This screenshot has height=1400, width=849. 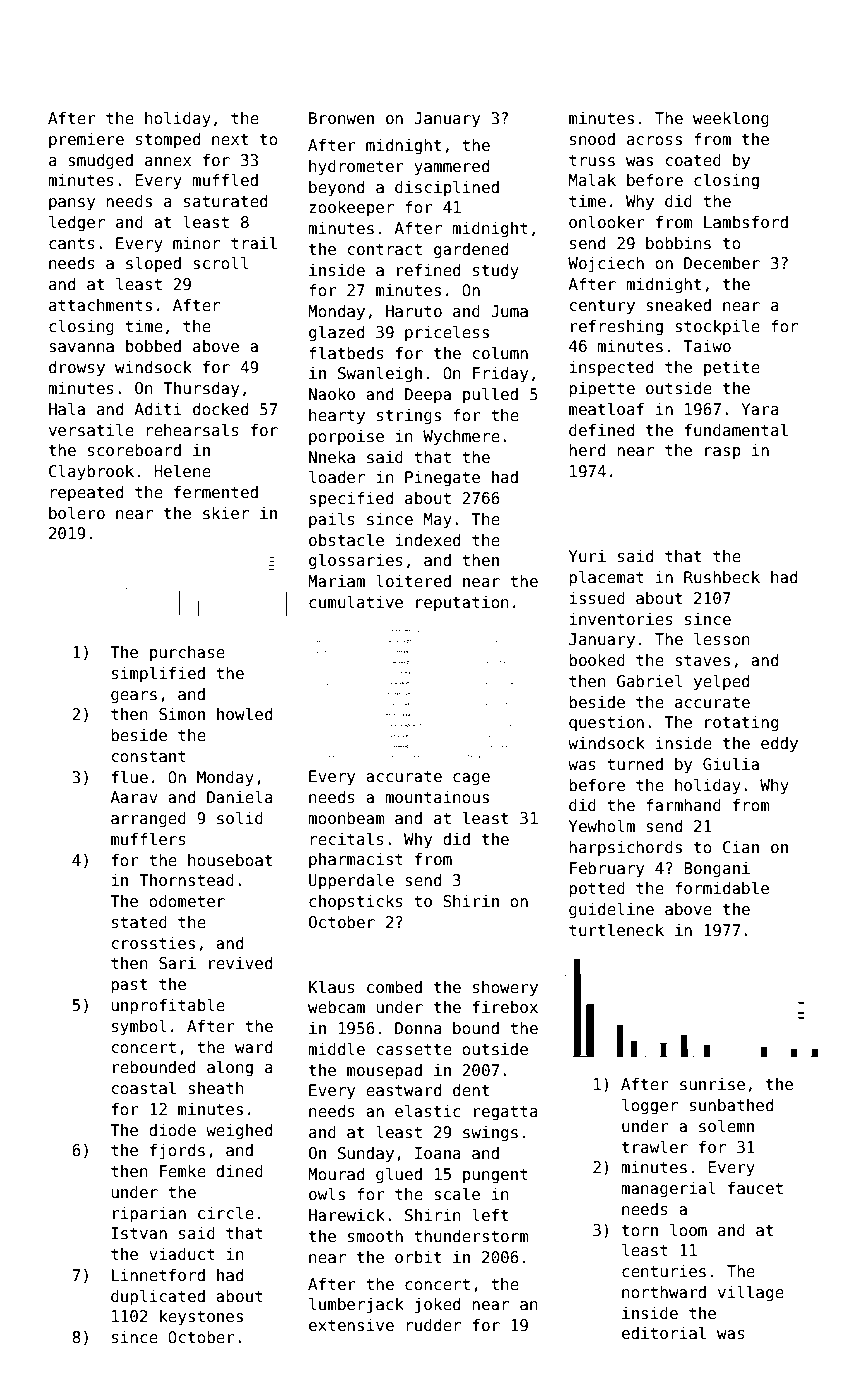 What do you see at coordinates (341, 118) in the screenshot?
I see `Bronwen` at bounding box center [341, 118].
